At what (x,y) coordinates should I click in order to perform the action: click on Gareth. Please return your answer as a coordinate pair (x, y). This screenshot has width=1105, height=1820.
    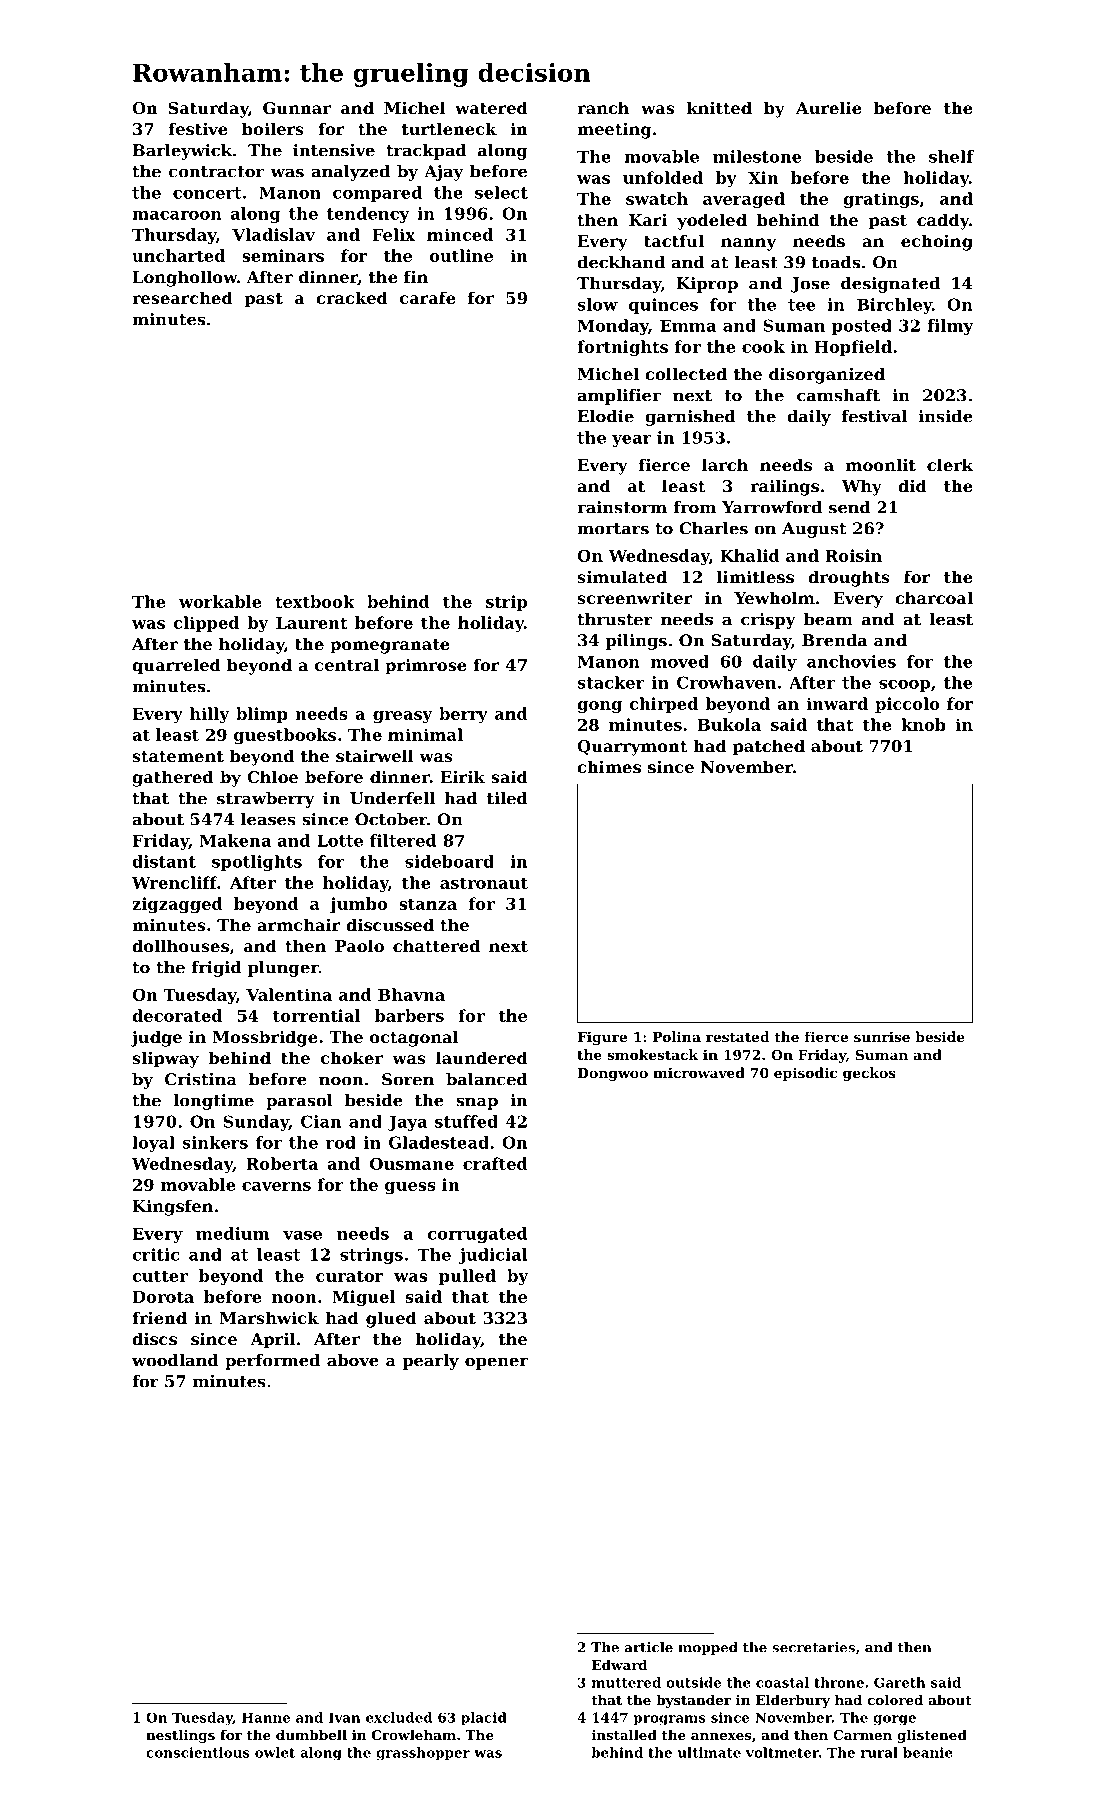
    Looking at the image, I should click on (900, 1682).
